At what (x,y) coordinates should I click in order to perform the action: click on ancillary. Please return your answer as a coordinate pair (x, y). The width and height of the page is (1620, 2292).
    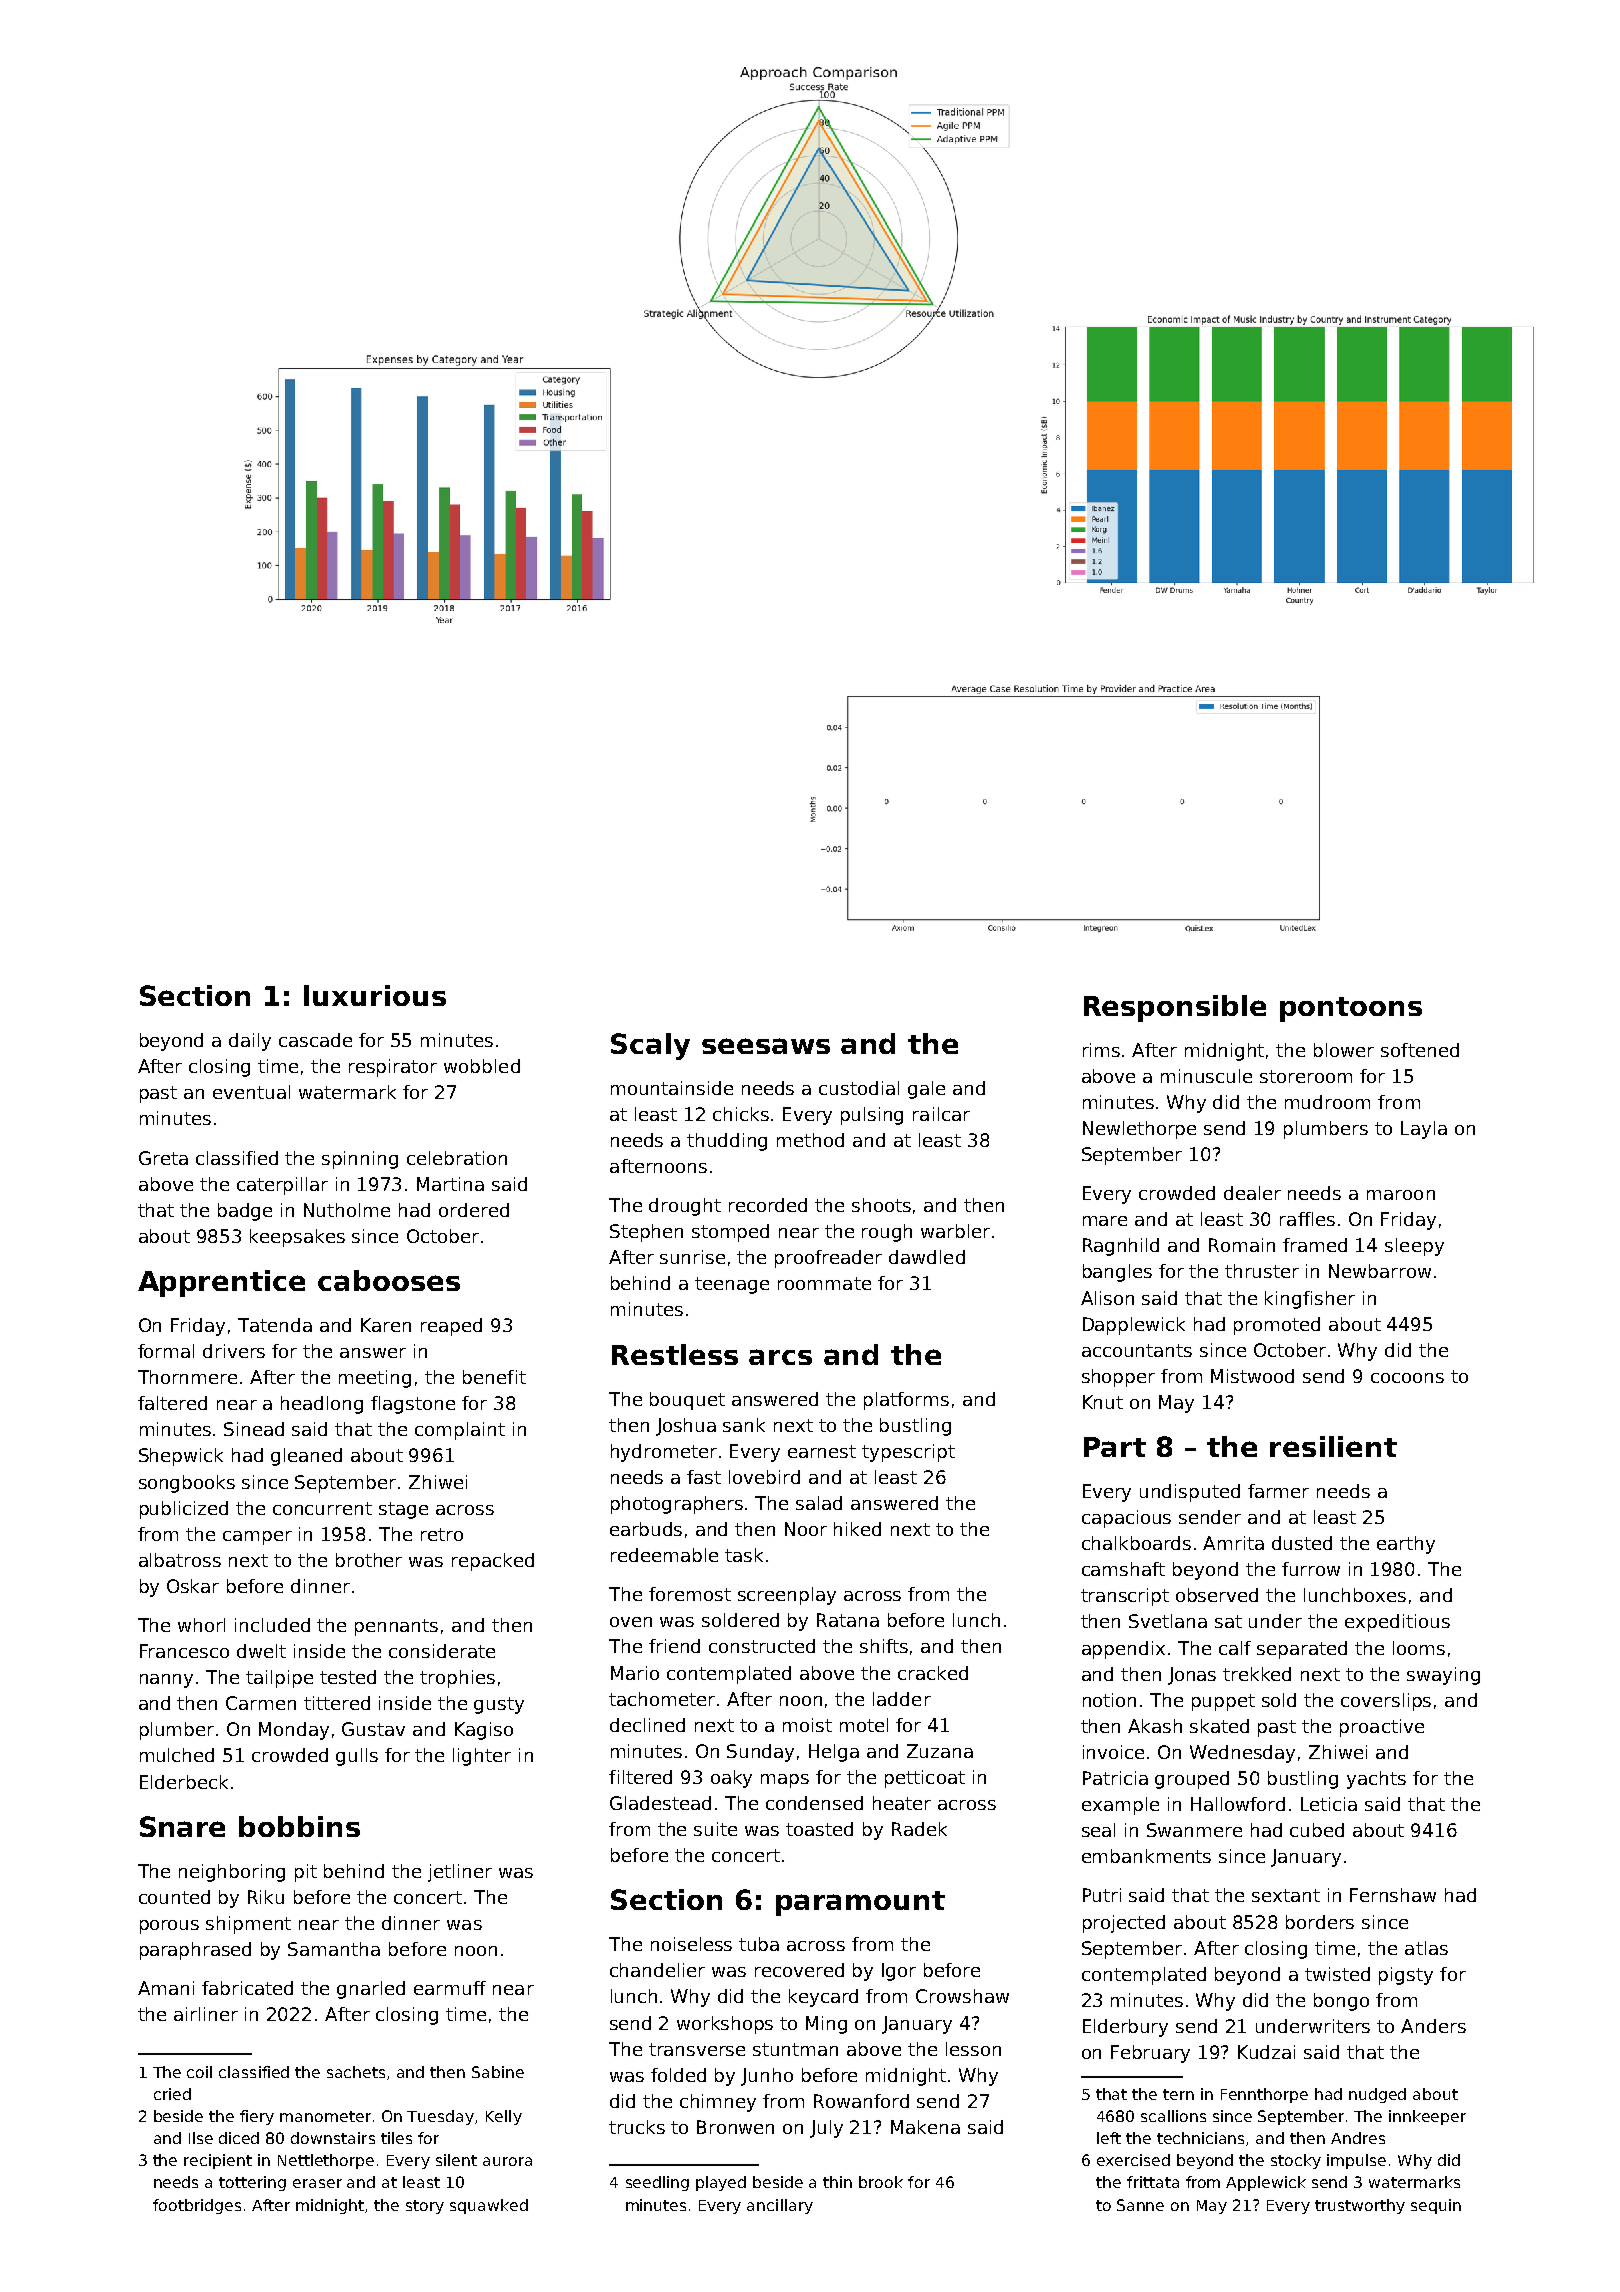
    Looking at the image, I should click on (780, 2206).
